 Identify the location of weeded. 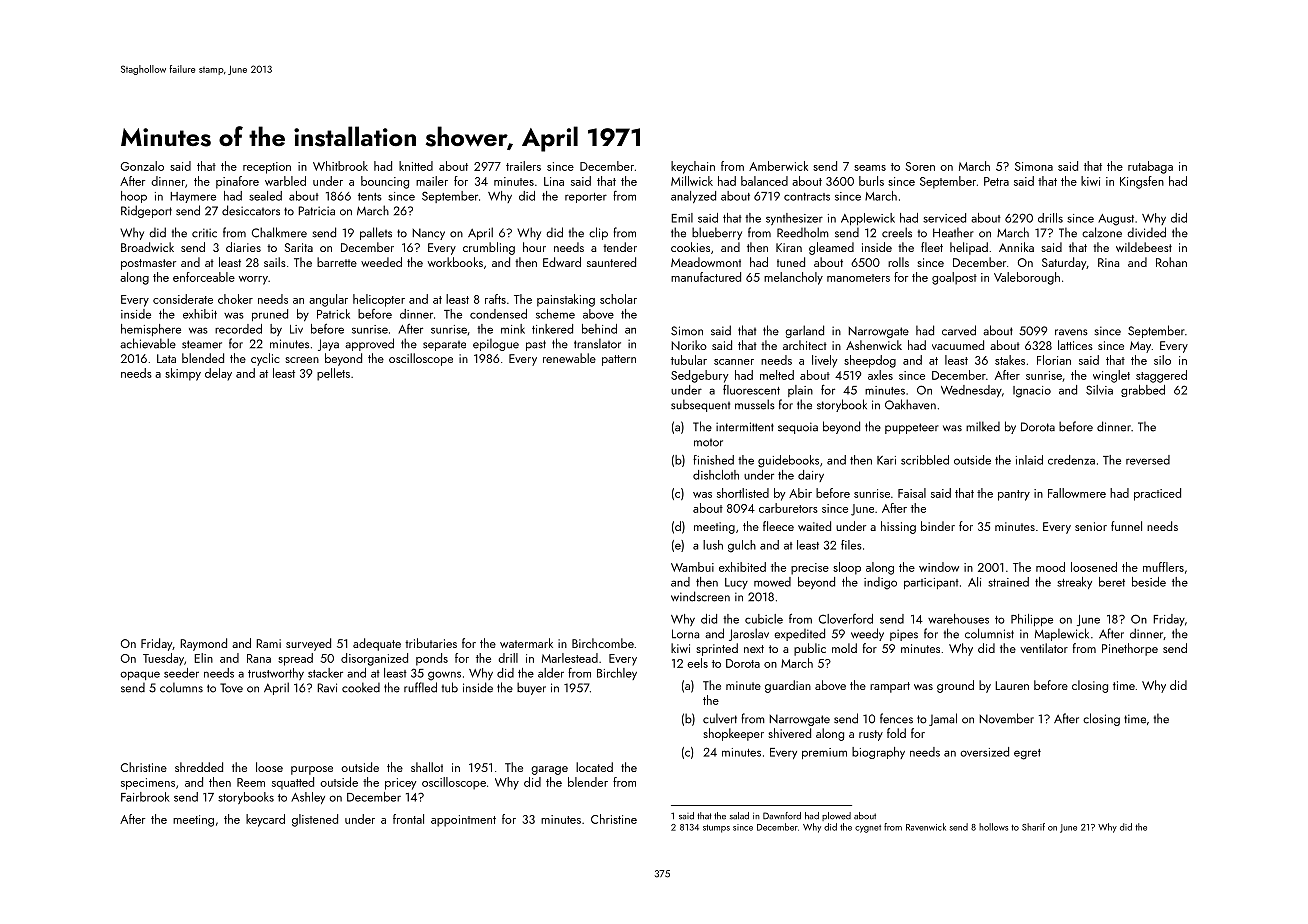
(381, 262).
